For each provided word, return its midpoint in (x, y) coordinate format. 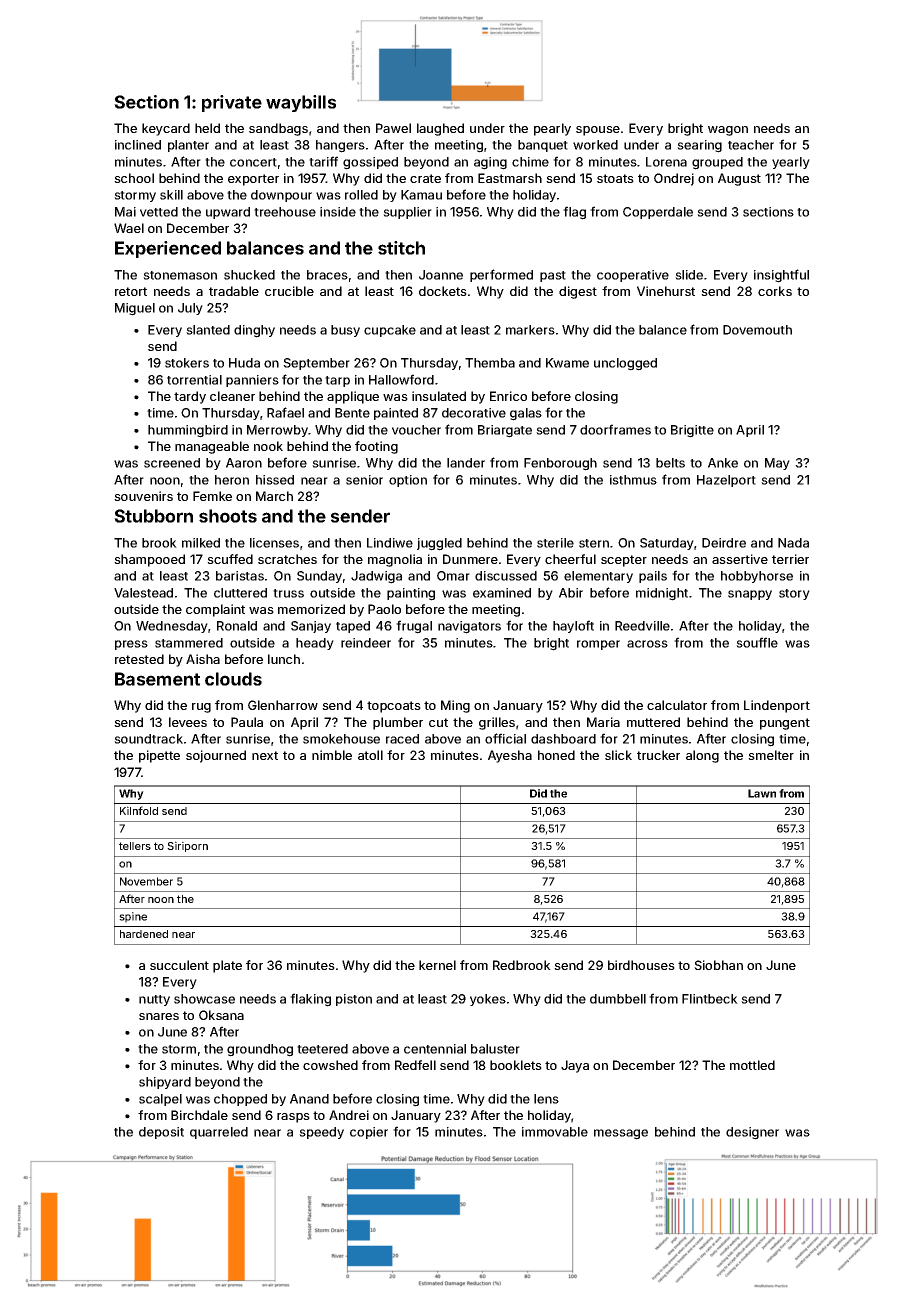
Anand (309, 1099)
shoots (228, 516)
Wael (129, 228)
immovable (555, 1132)
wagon (728, 131)
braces (327, 275)
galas (526, 414)
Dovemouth (757, 330)
